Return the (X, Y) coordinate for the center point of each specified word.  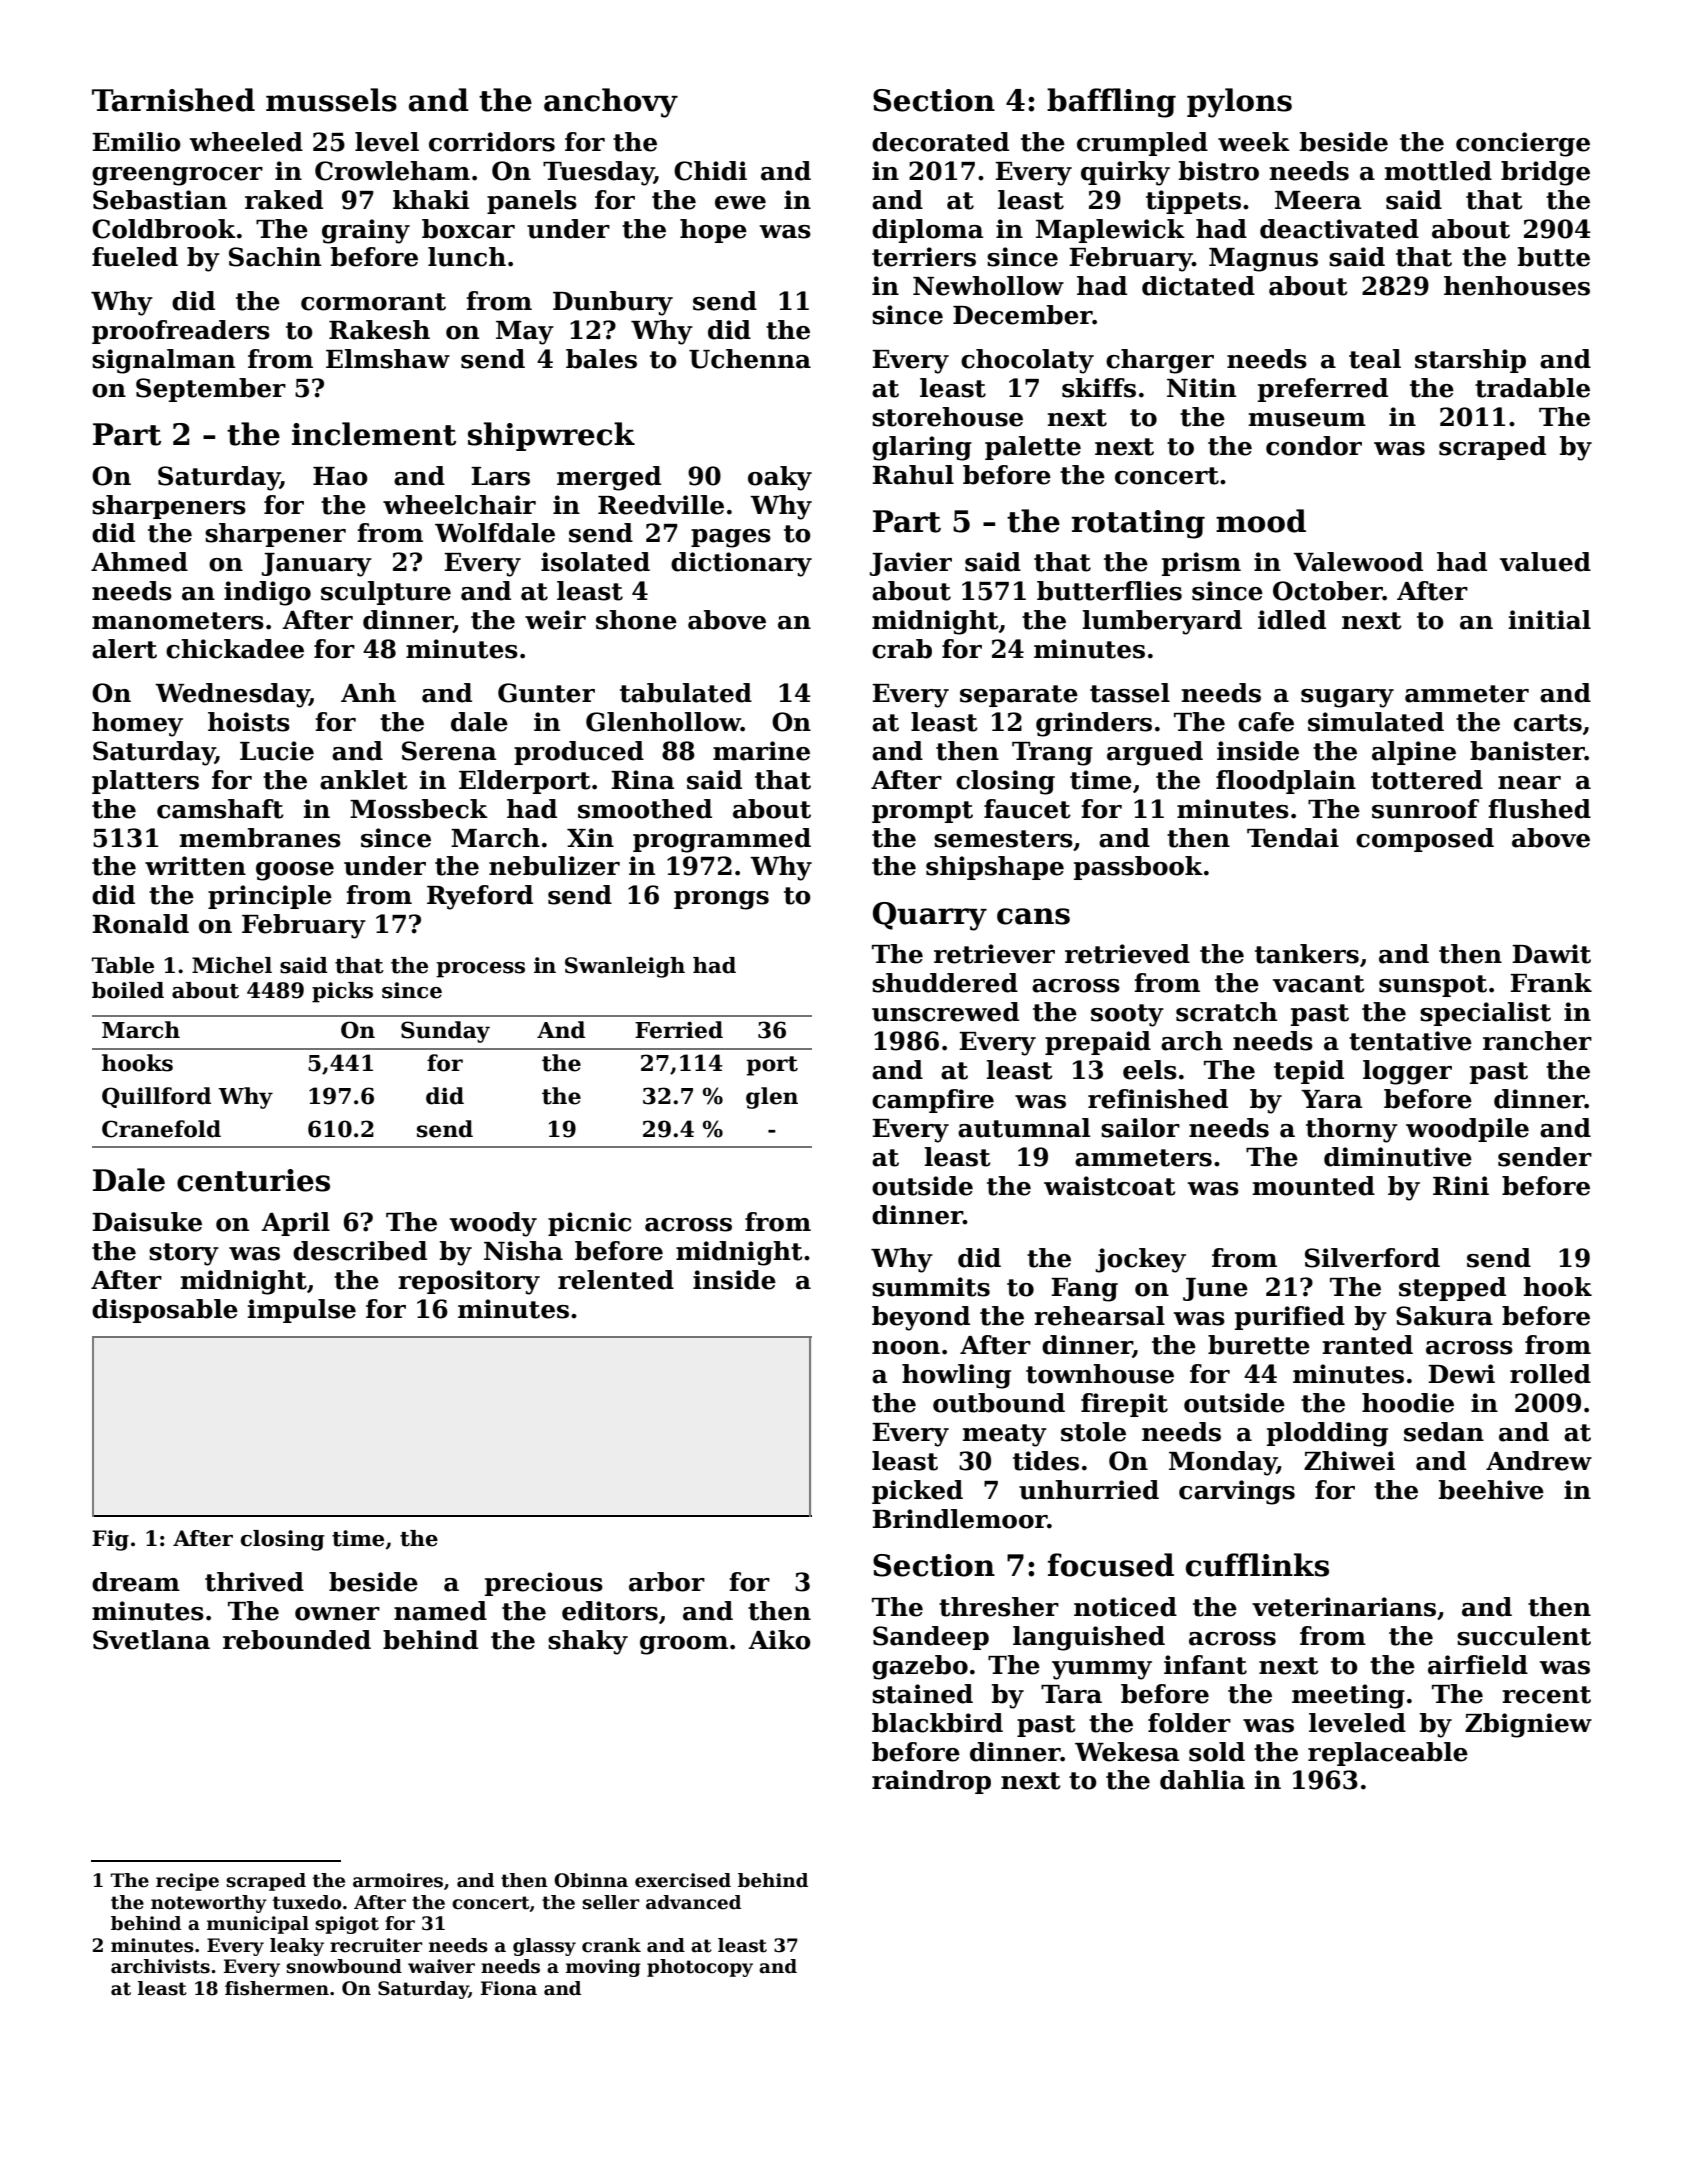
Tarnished (173, 100)
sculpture (386, 593)
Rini (1461, 1185)
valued (1545, 562)
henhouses (1517, 286)
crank (611, 1945)
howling (956, 1376)
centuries (253, 1180)
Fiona (509, 1988)
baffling (1111, 103)
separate (1019, 696)
